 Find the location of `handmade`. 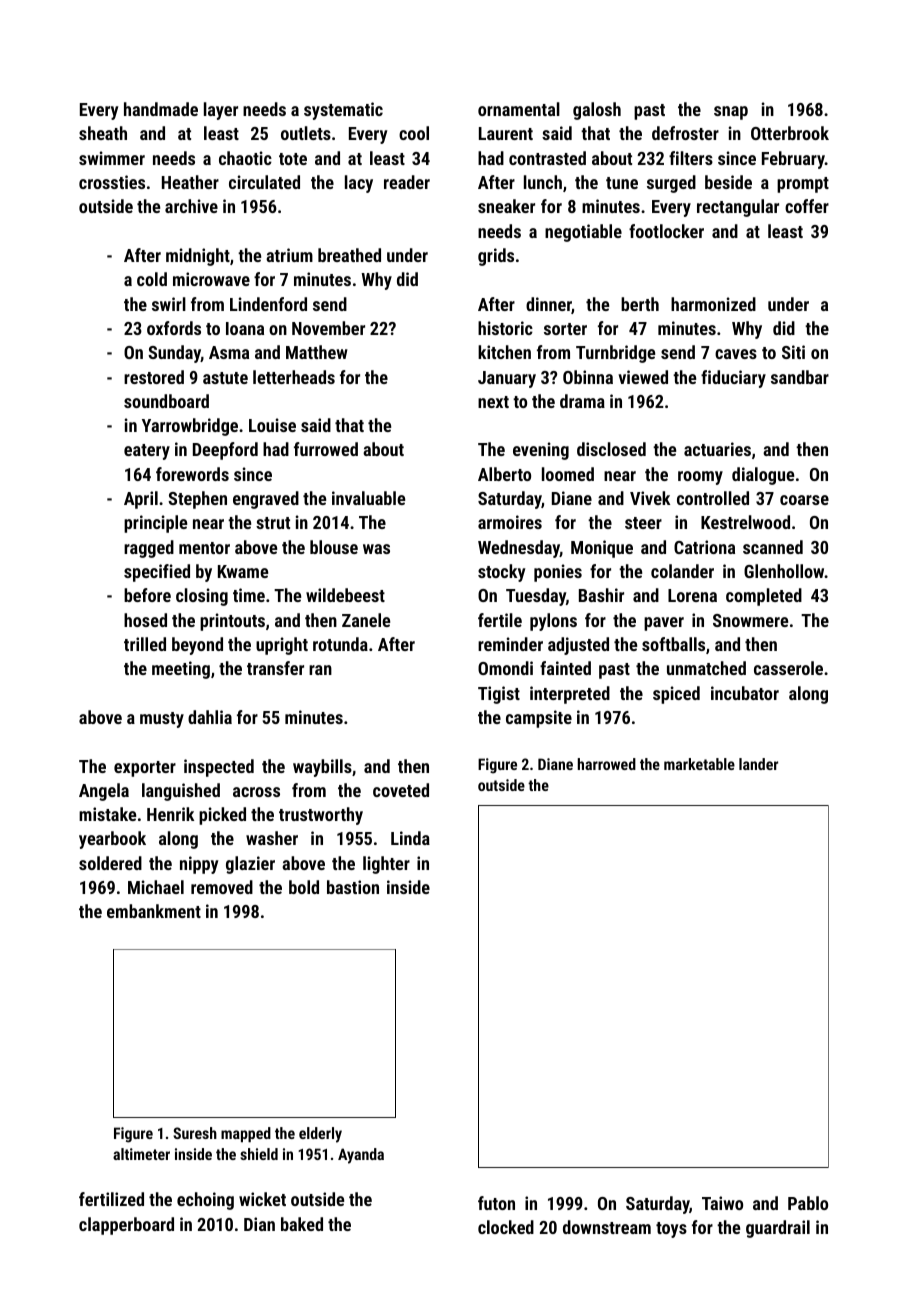

handmade is located at coordinates (161, 109).
